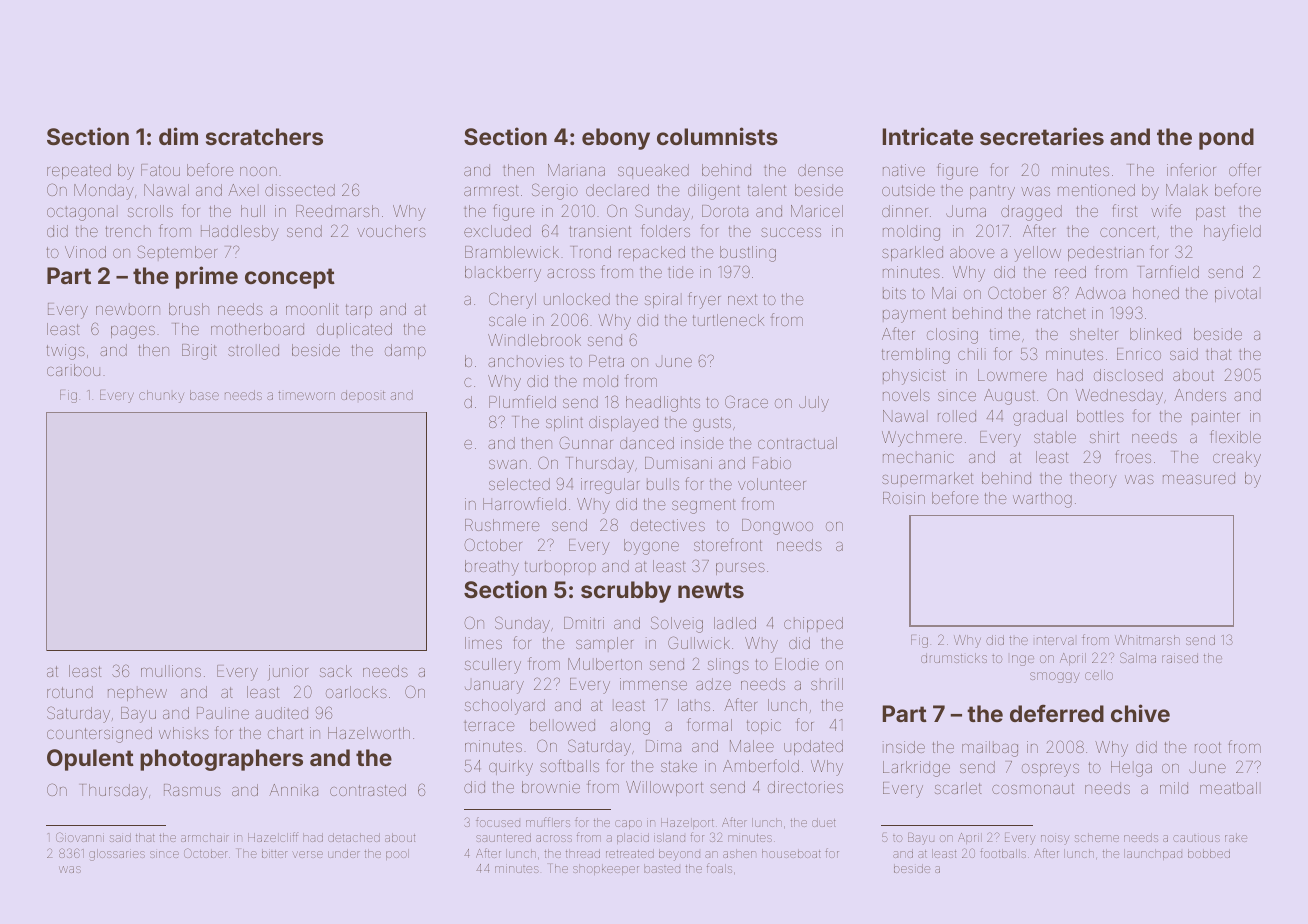 Image resolution: width=1308 pixels, height=924 pixels. Describe the element at coordinates (1147, 640) in the screenshot. I see `Whitmarsh` at that location.
